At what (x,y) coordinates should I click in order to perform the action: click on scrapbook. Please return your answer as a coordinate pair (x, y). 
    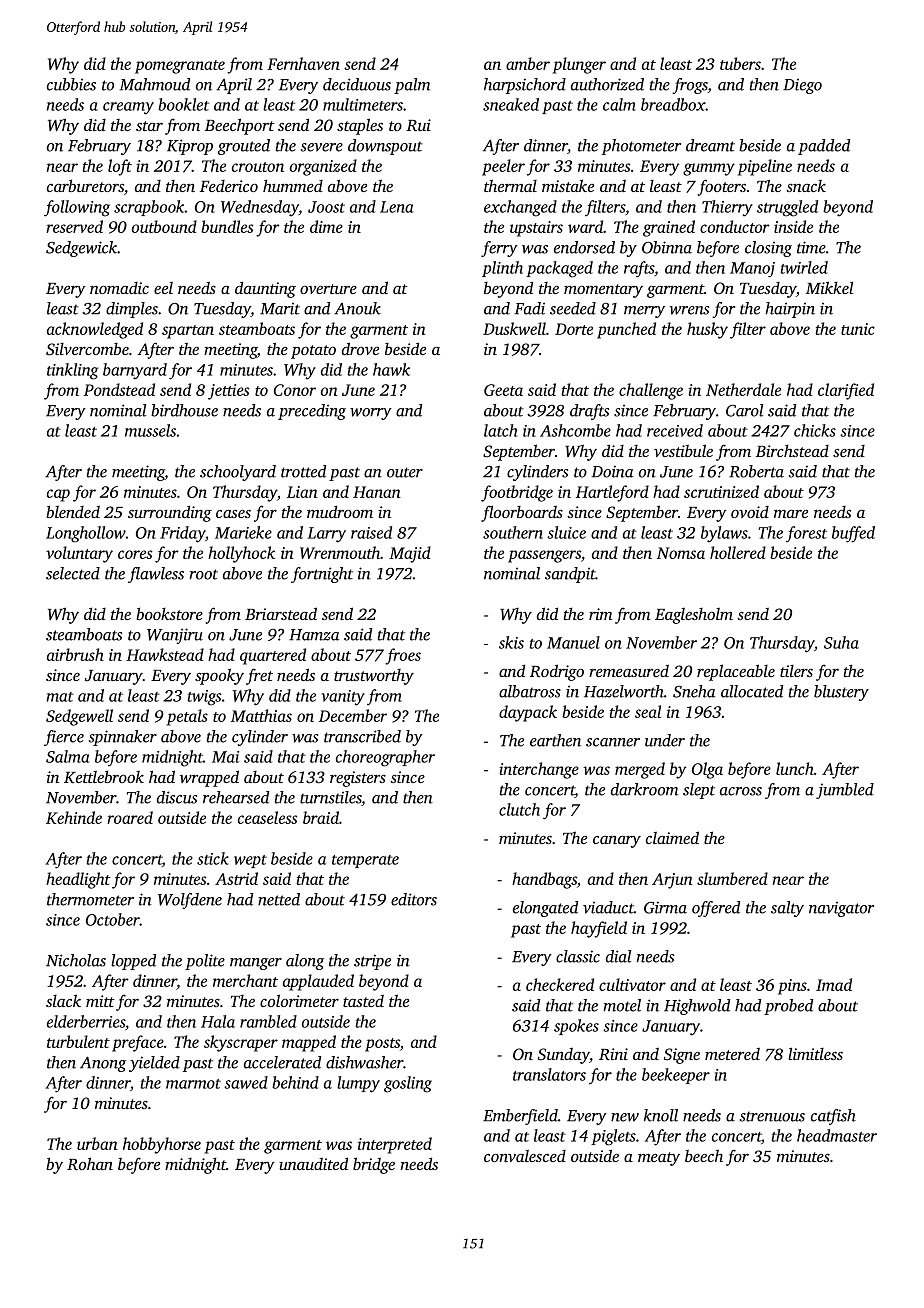
    Looking at the image, I should click on (149, 208).
